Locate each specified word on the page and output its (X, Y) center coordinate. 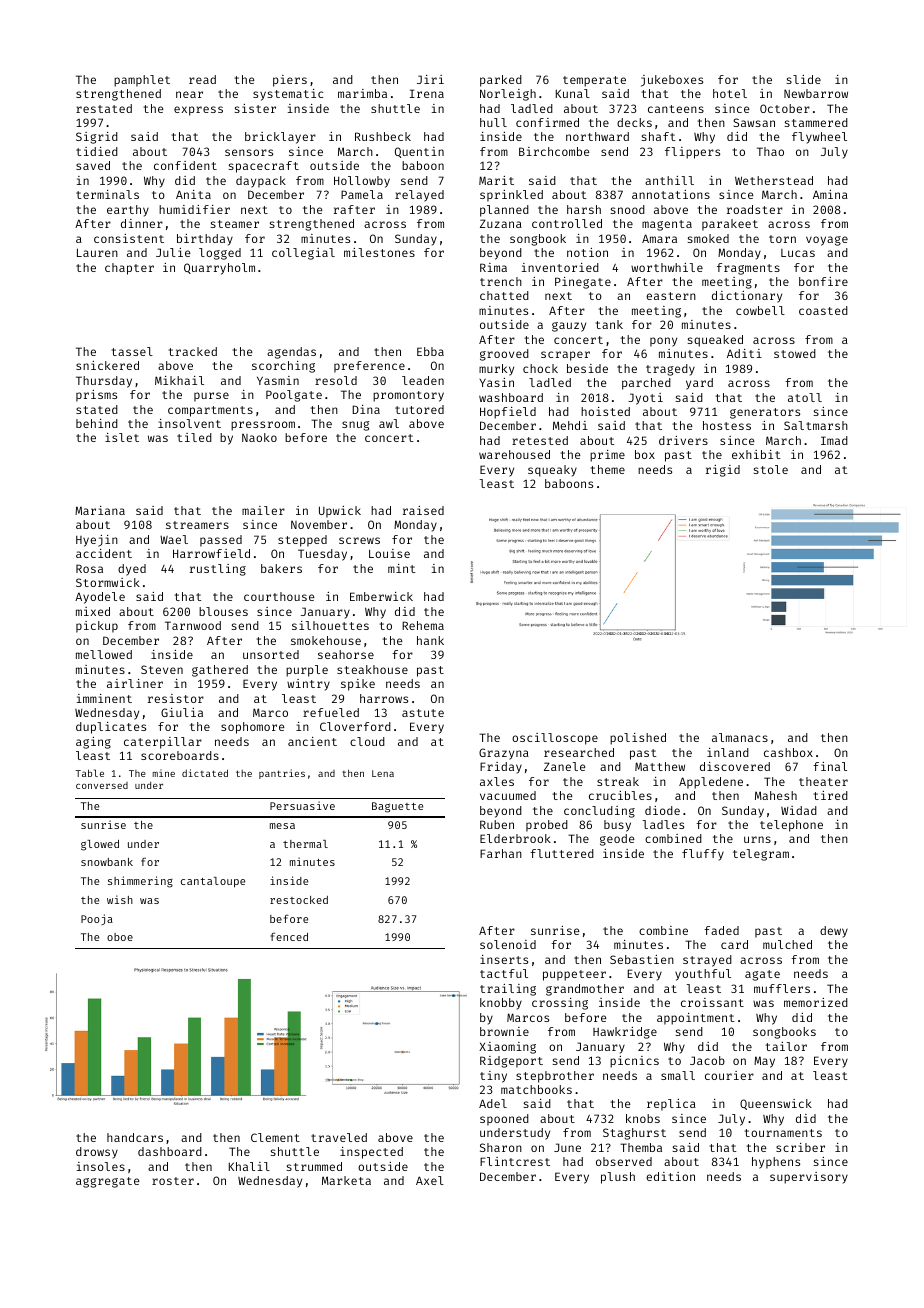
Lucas (798, 253)
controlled (567, 223)
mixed (93, 611)
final (830, 766)
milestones (379, 252)
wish (120, 899)
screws (359, 540)
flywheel (819, 138)
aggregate (108, 1182)
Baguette (397, 807)
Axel (430, 1180)
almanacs (740, 737)
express (198, 111)
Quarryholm (219, 269)
